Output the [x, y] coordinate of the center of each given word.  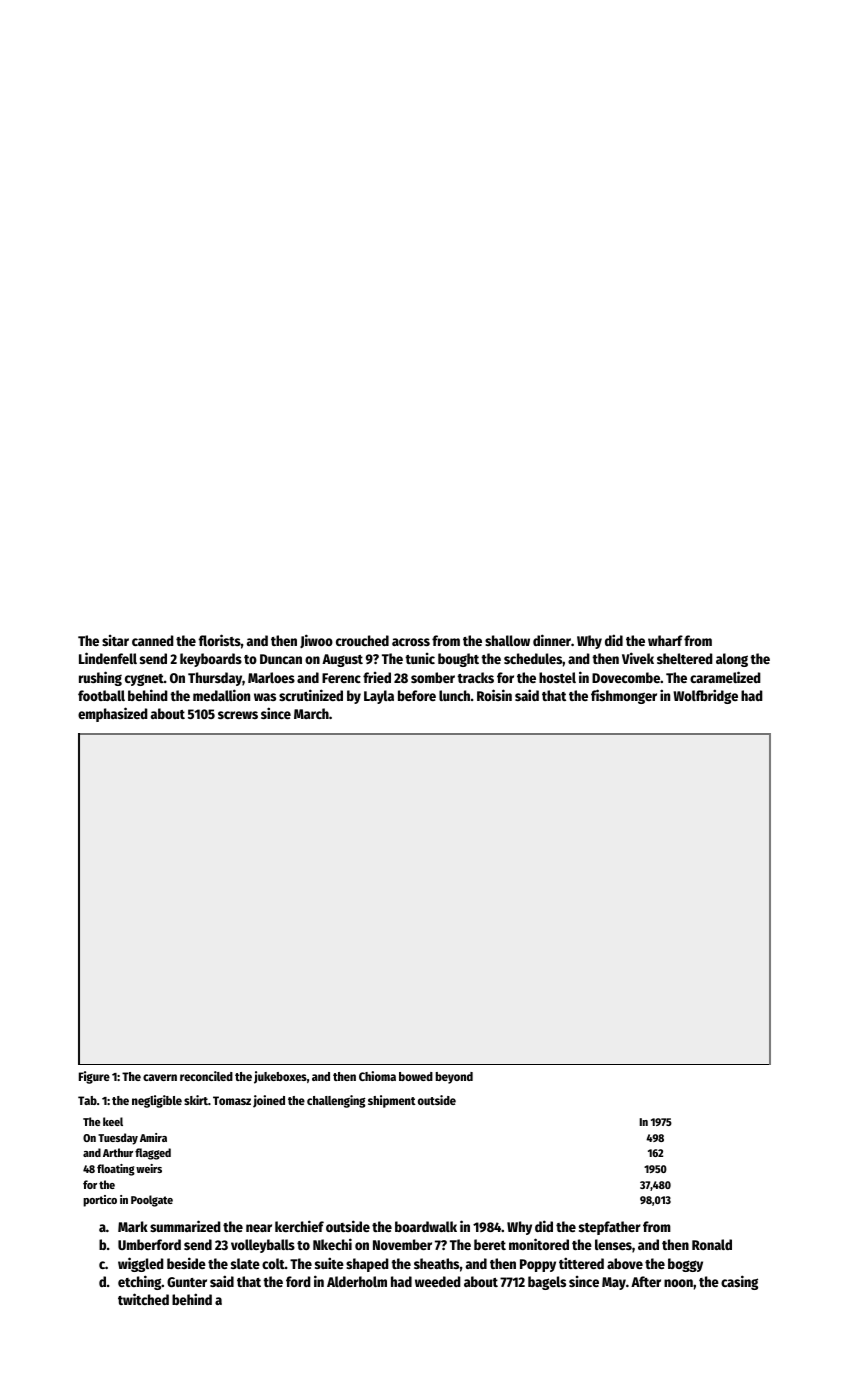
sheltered [685, 658]
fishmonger [624, 696]
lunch [454, 695]
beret [490, 1244]
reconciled [206, 1076]
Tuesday [118, 1139]
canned [153, 640]
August [342, 660]
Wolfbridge [705, 696]
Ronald [712, 1244]
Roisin [494, 695]
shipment [392, 1101]
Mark [133, 1226]
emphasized [113, 714]
